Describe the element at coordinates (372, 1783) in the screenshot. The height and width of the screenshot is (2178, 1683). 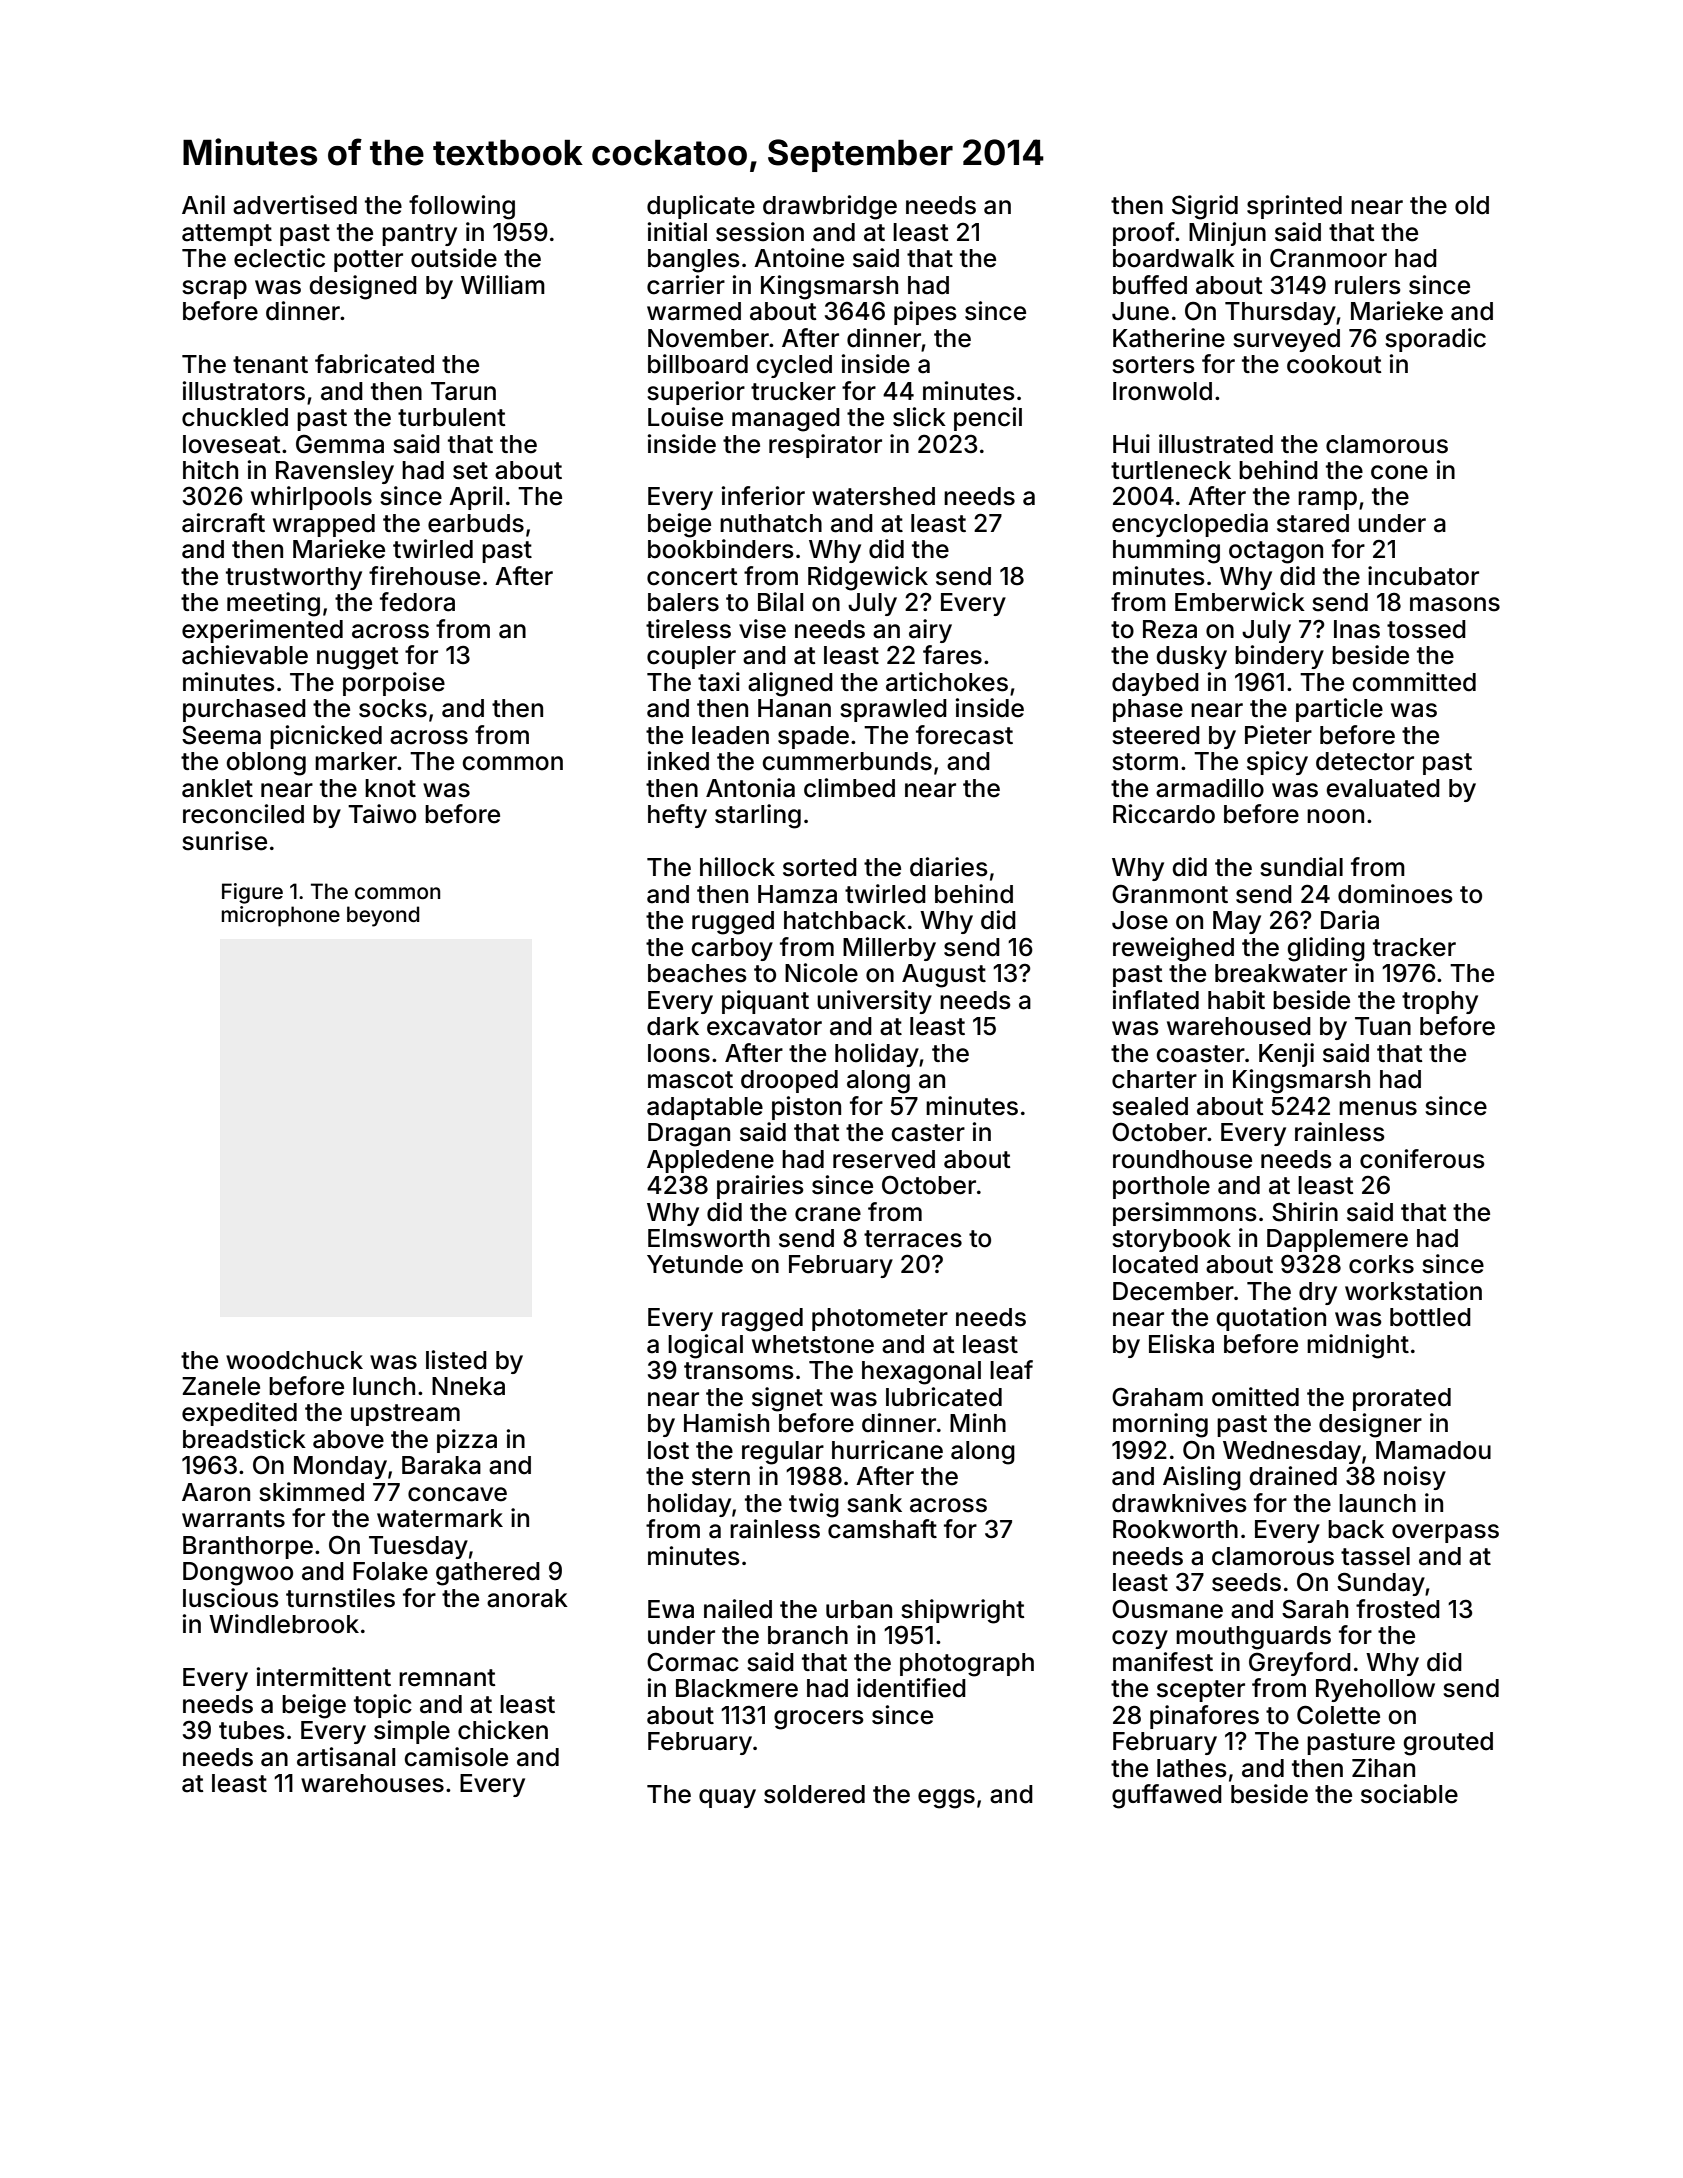
I see `warehouses` at that location.
